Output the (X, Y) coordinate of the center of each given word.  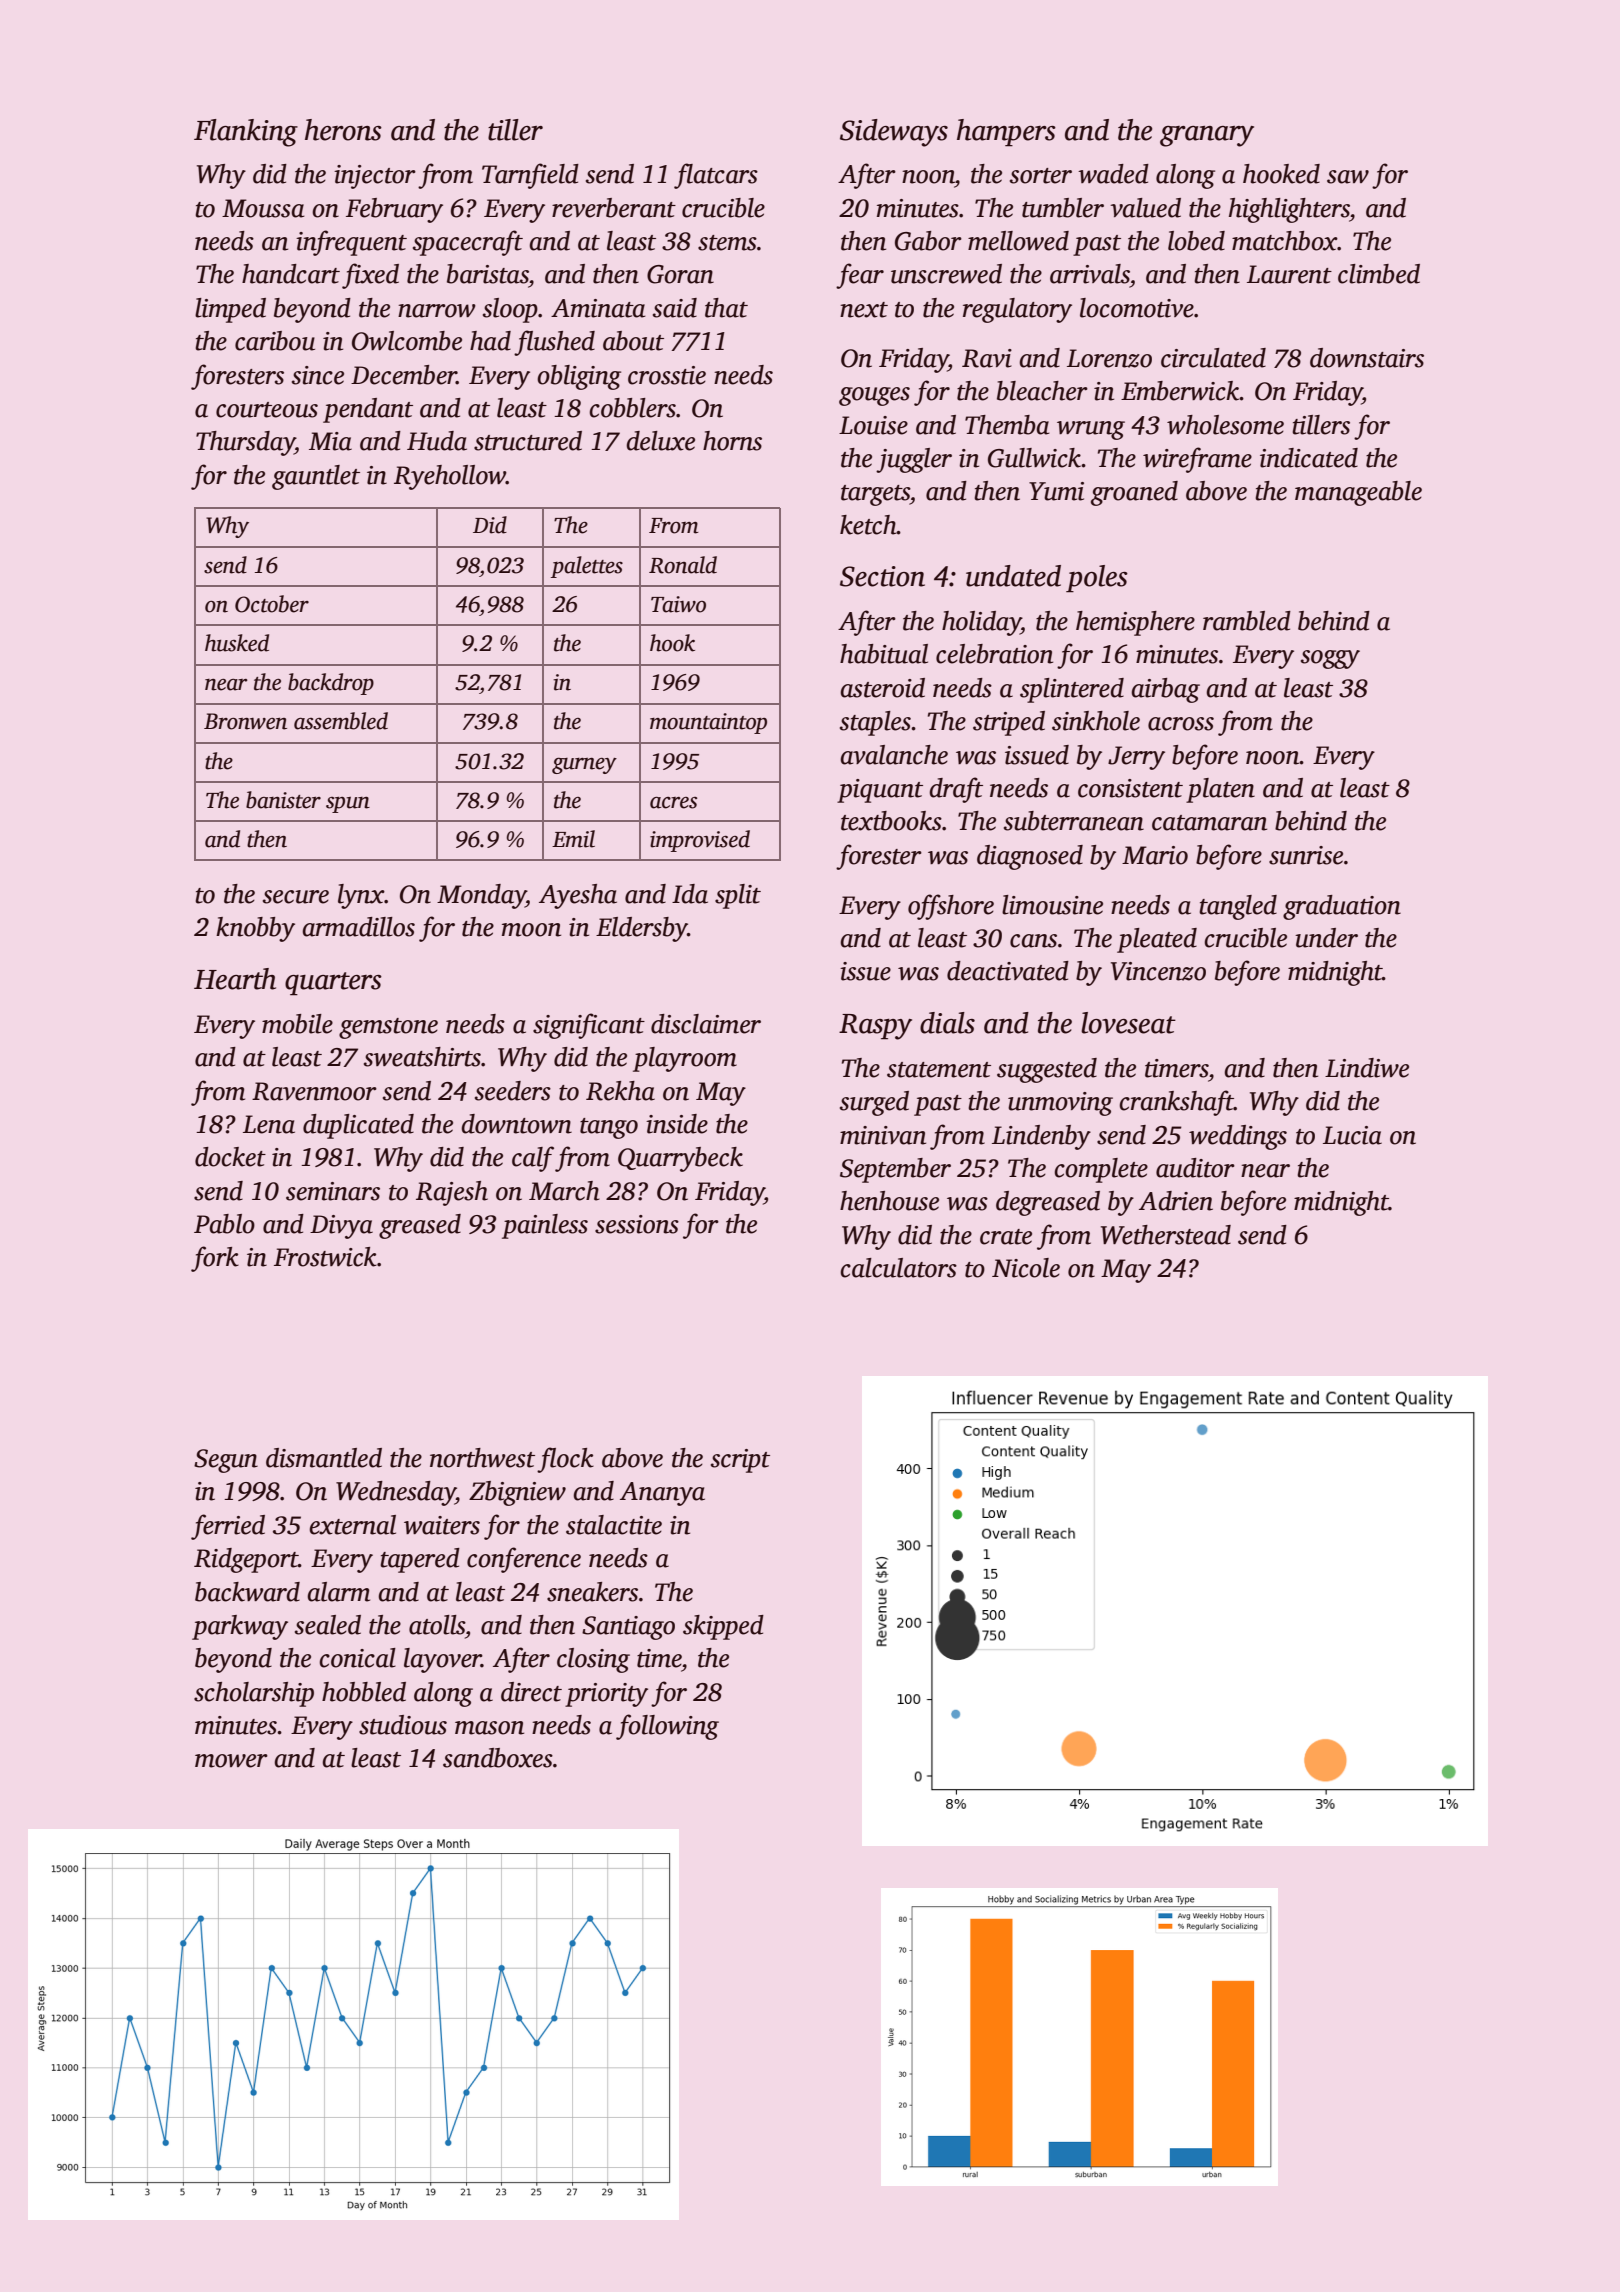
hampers (1006, 133)
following (667, 1727)
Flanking (246, 133)
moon (531, 930)
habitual (884, 654)
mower (231, 1761)
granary (1207, 136)
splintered (1072, 690)
